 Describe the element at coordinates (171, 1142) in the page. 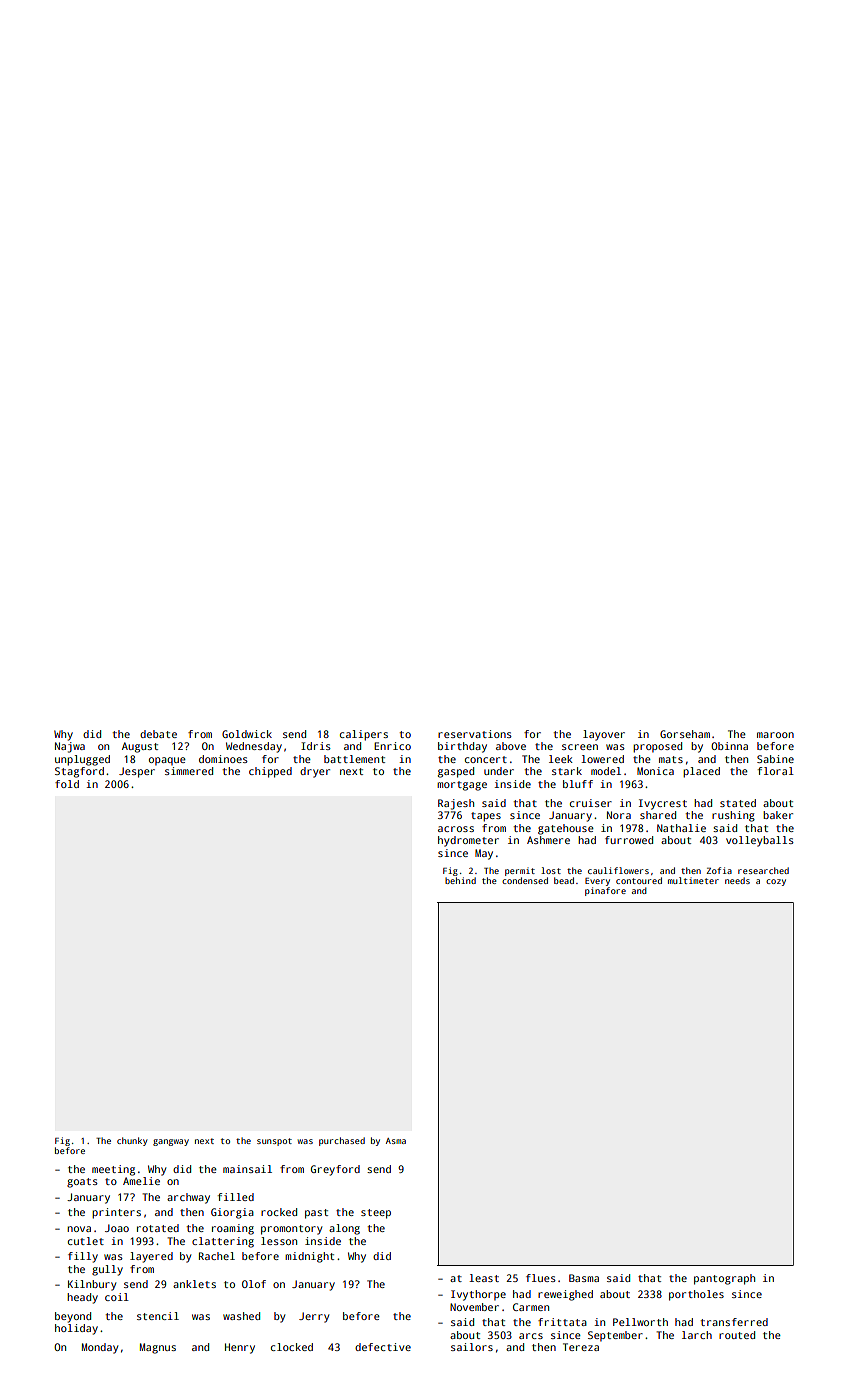

I see `gangway` at that location.
